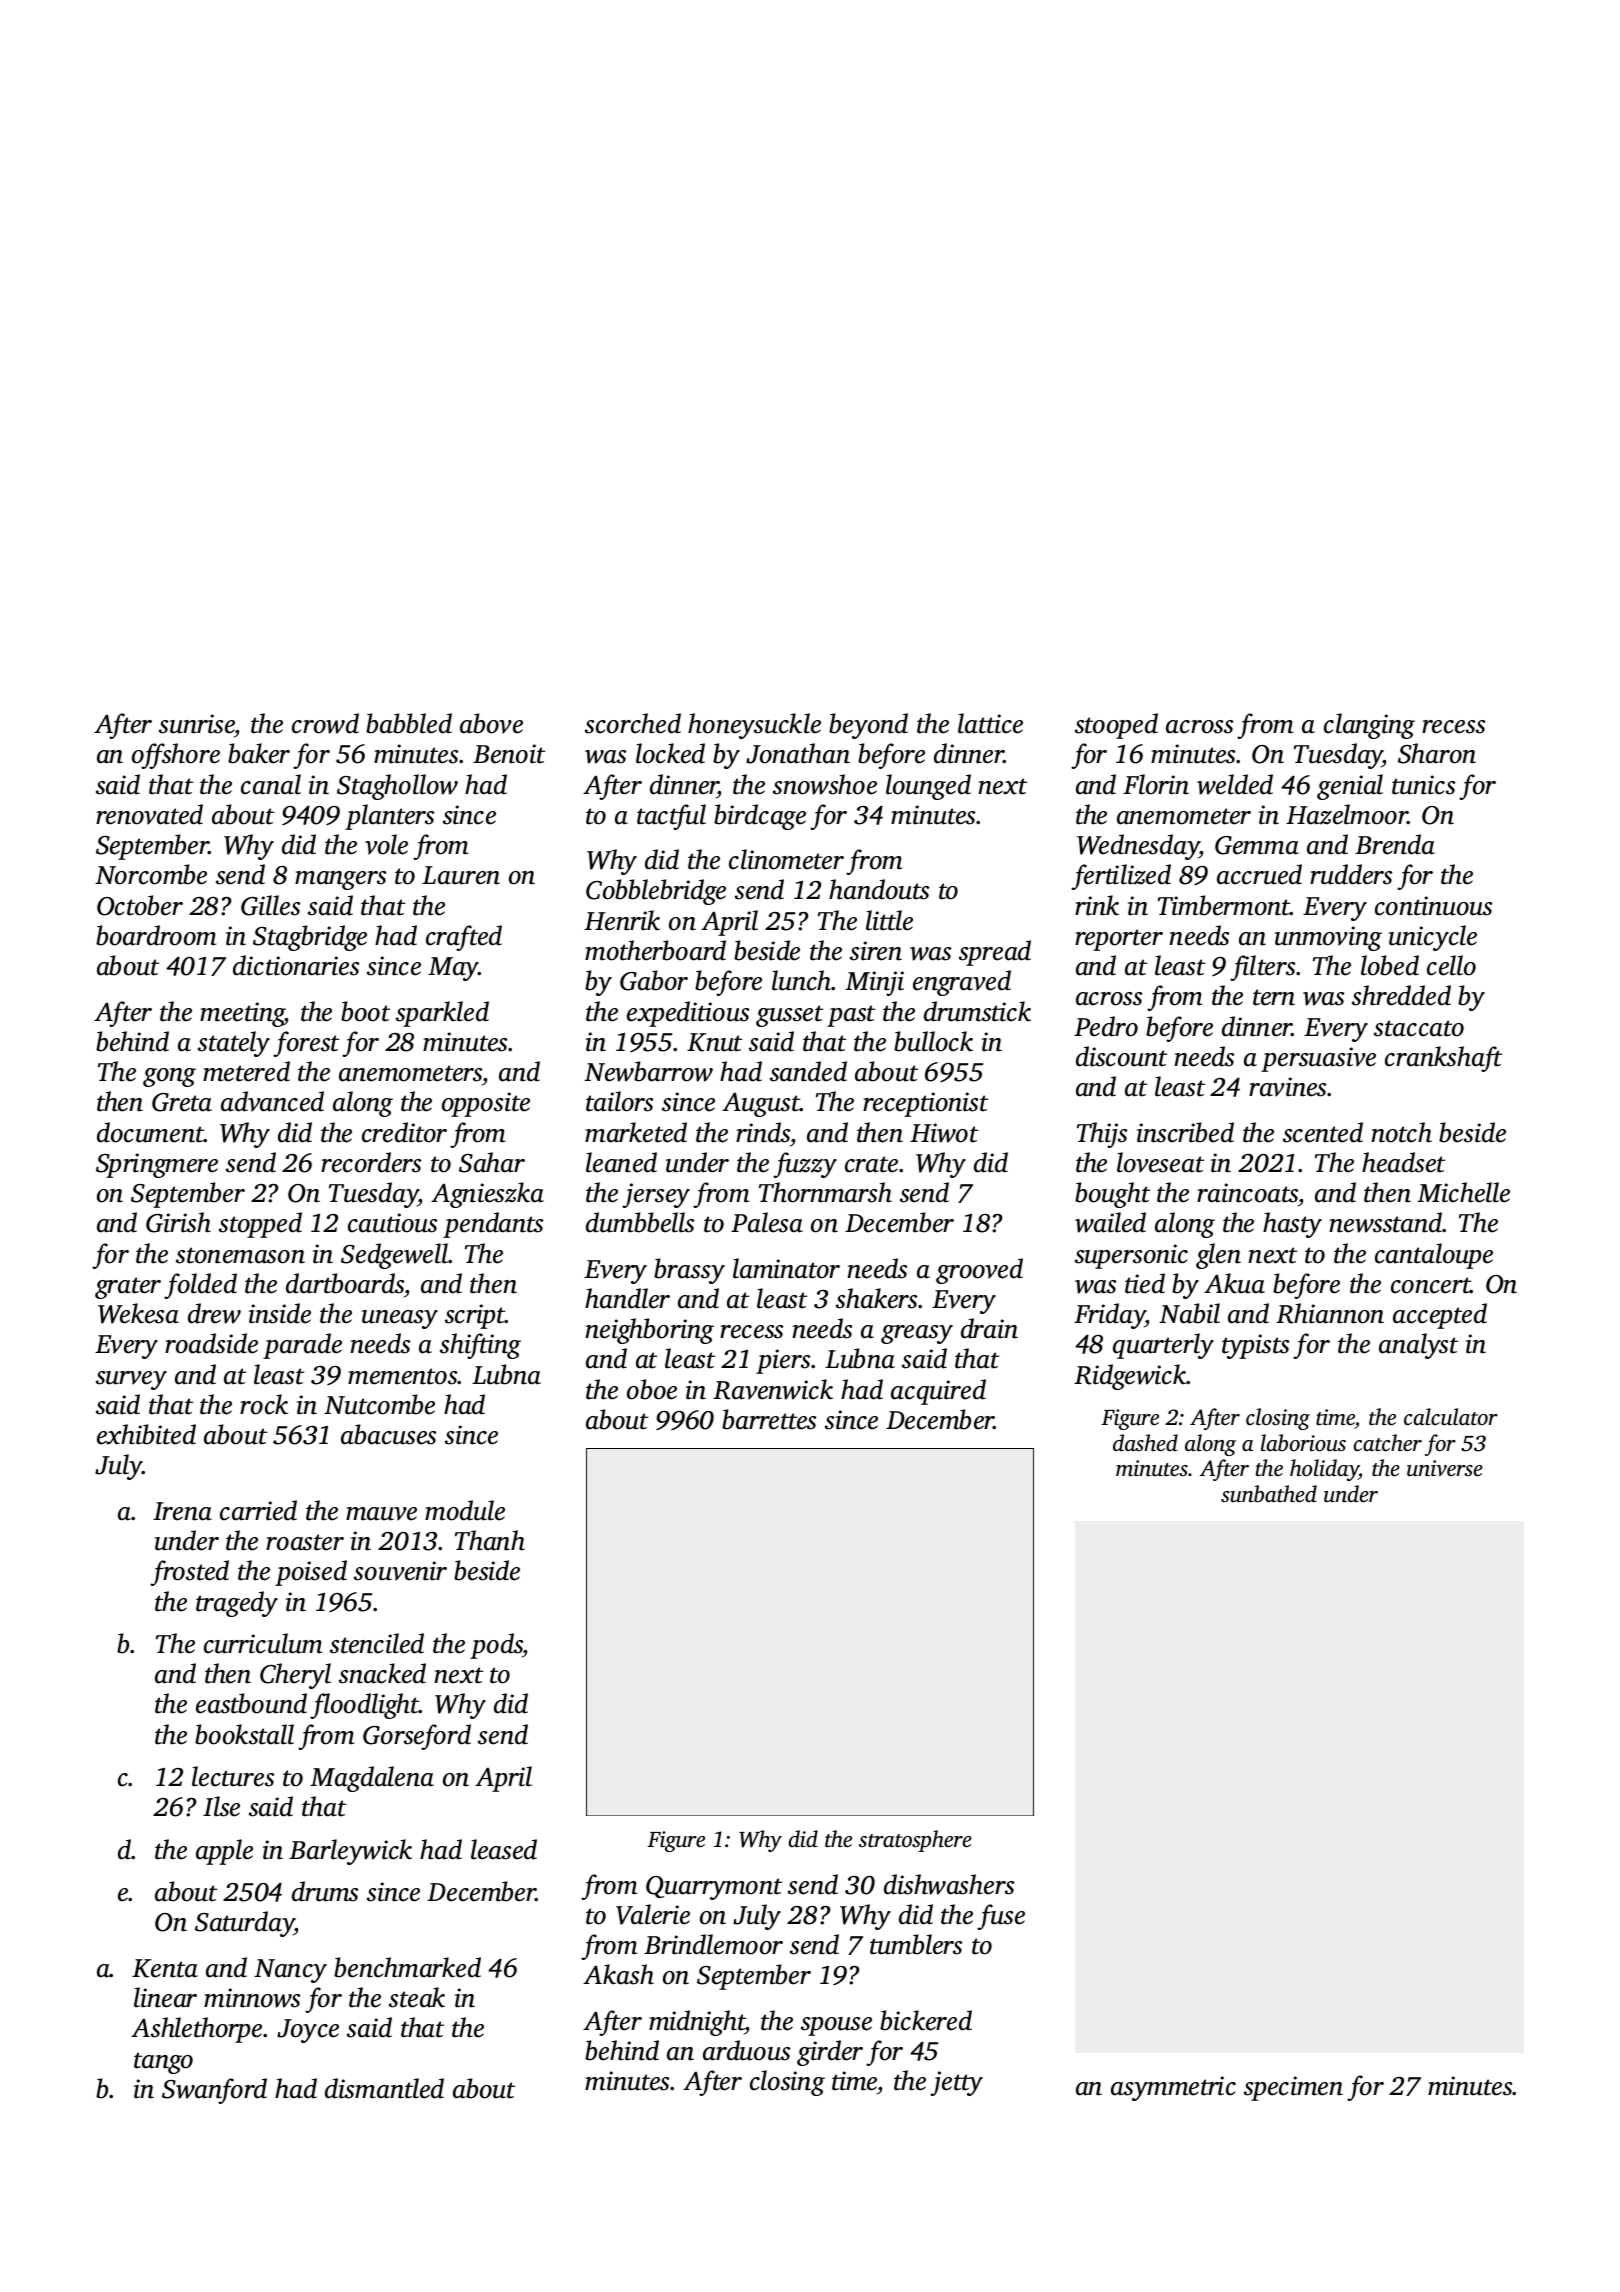 The height and width of the screenshot is (2292, 1620). Describe the element at coordinates (754, 726) in the screenshot. I see `honeysuckle` at that location.
